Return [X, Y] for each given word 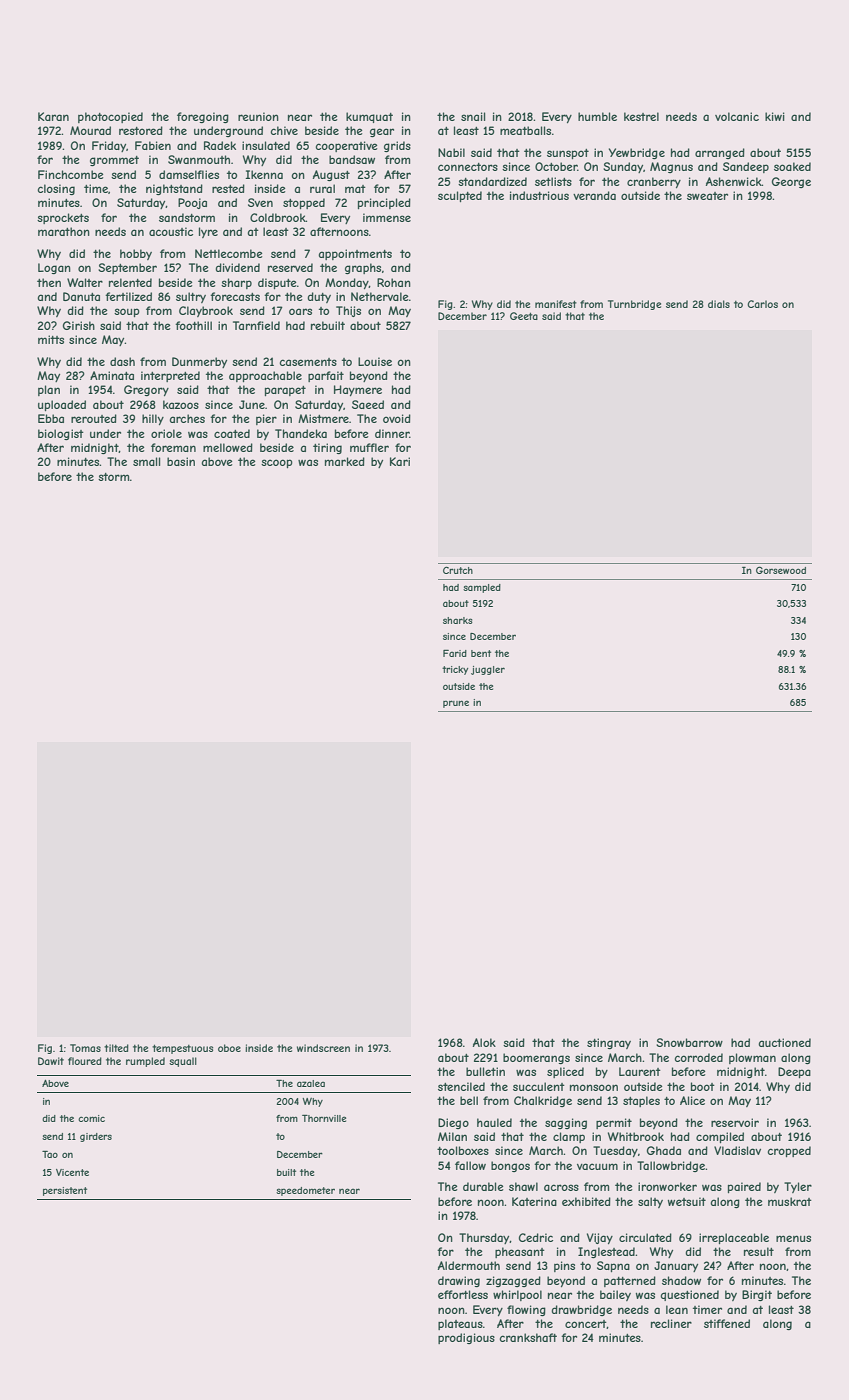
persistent [65, 1191]
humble [597, 116]
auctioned [784, 1042]
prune [456, 704]
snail [473, 116]
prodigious [466, 1338]
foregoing [203, 117]
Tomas [85, 1048]
